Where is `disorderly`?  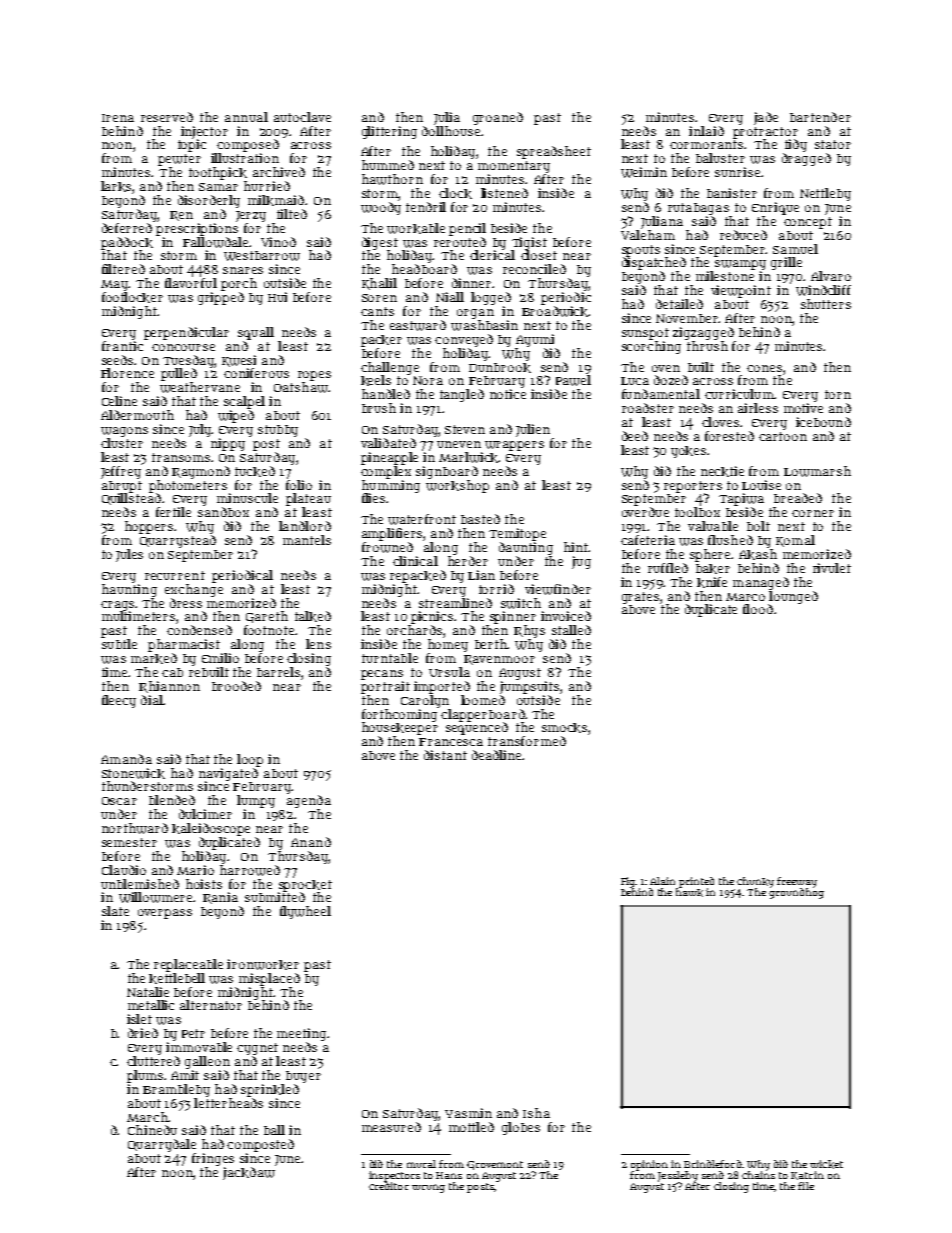
disorderly is located at coordinates (209, 201).
